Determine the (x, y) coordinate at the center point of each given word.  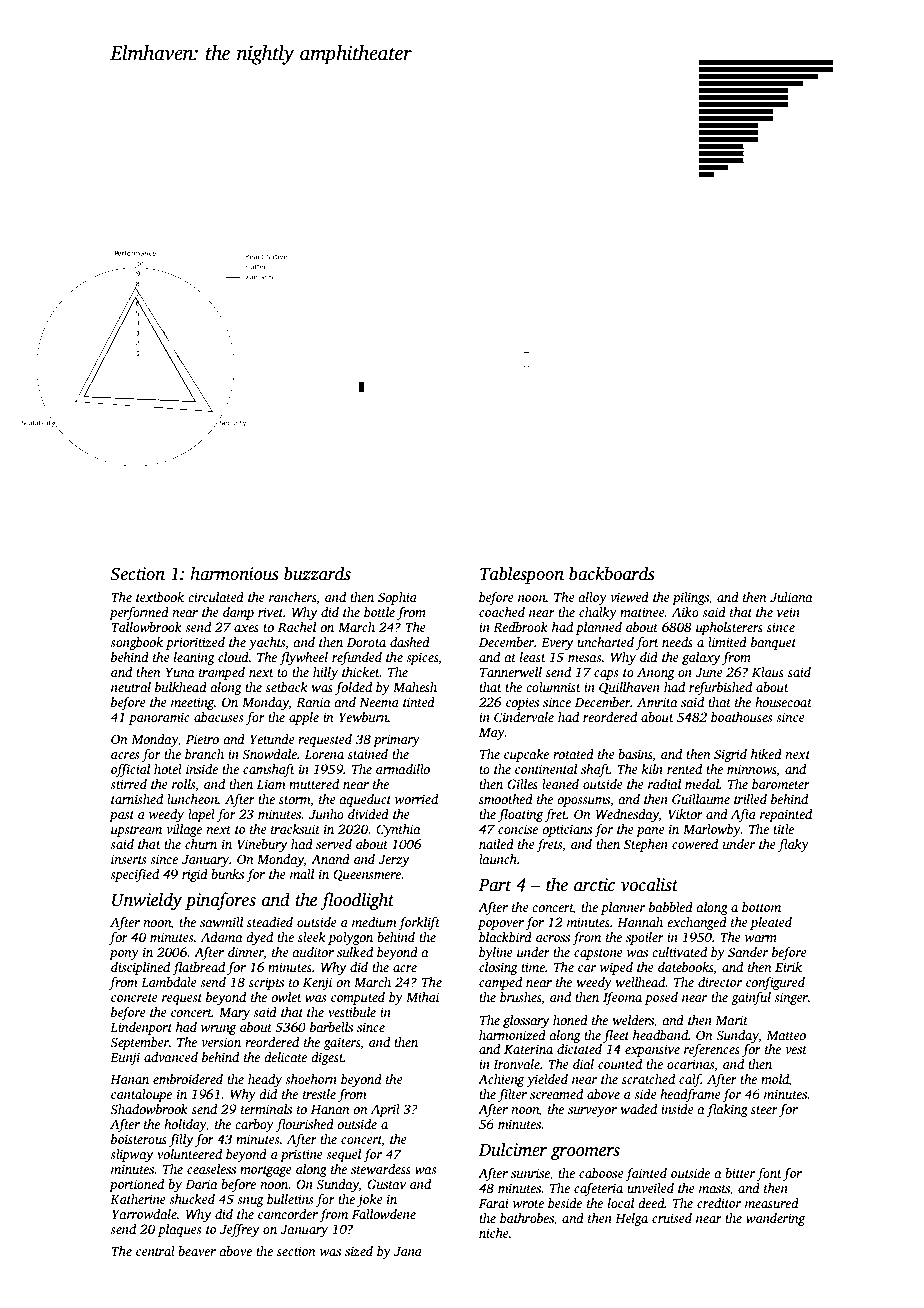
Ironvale (516, 1064)
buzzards (317, 573)
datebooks (686, 967)
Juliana (791, 597)
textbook (160, 597)
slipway (131, 1155)
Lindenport (141, 1028)
